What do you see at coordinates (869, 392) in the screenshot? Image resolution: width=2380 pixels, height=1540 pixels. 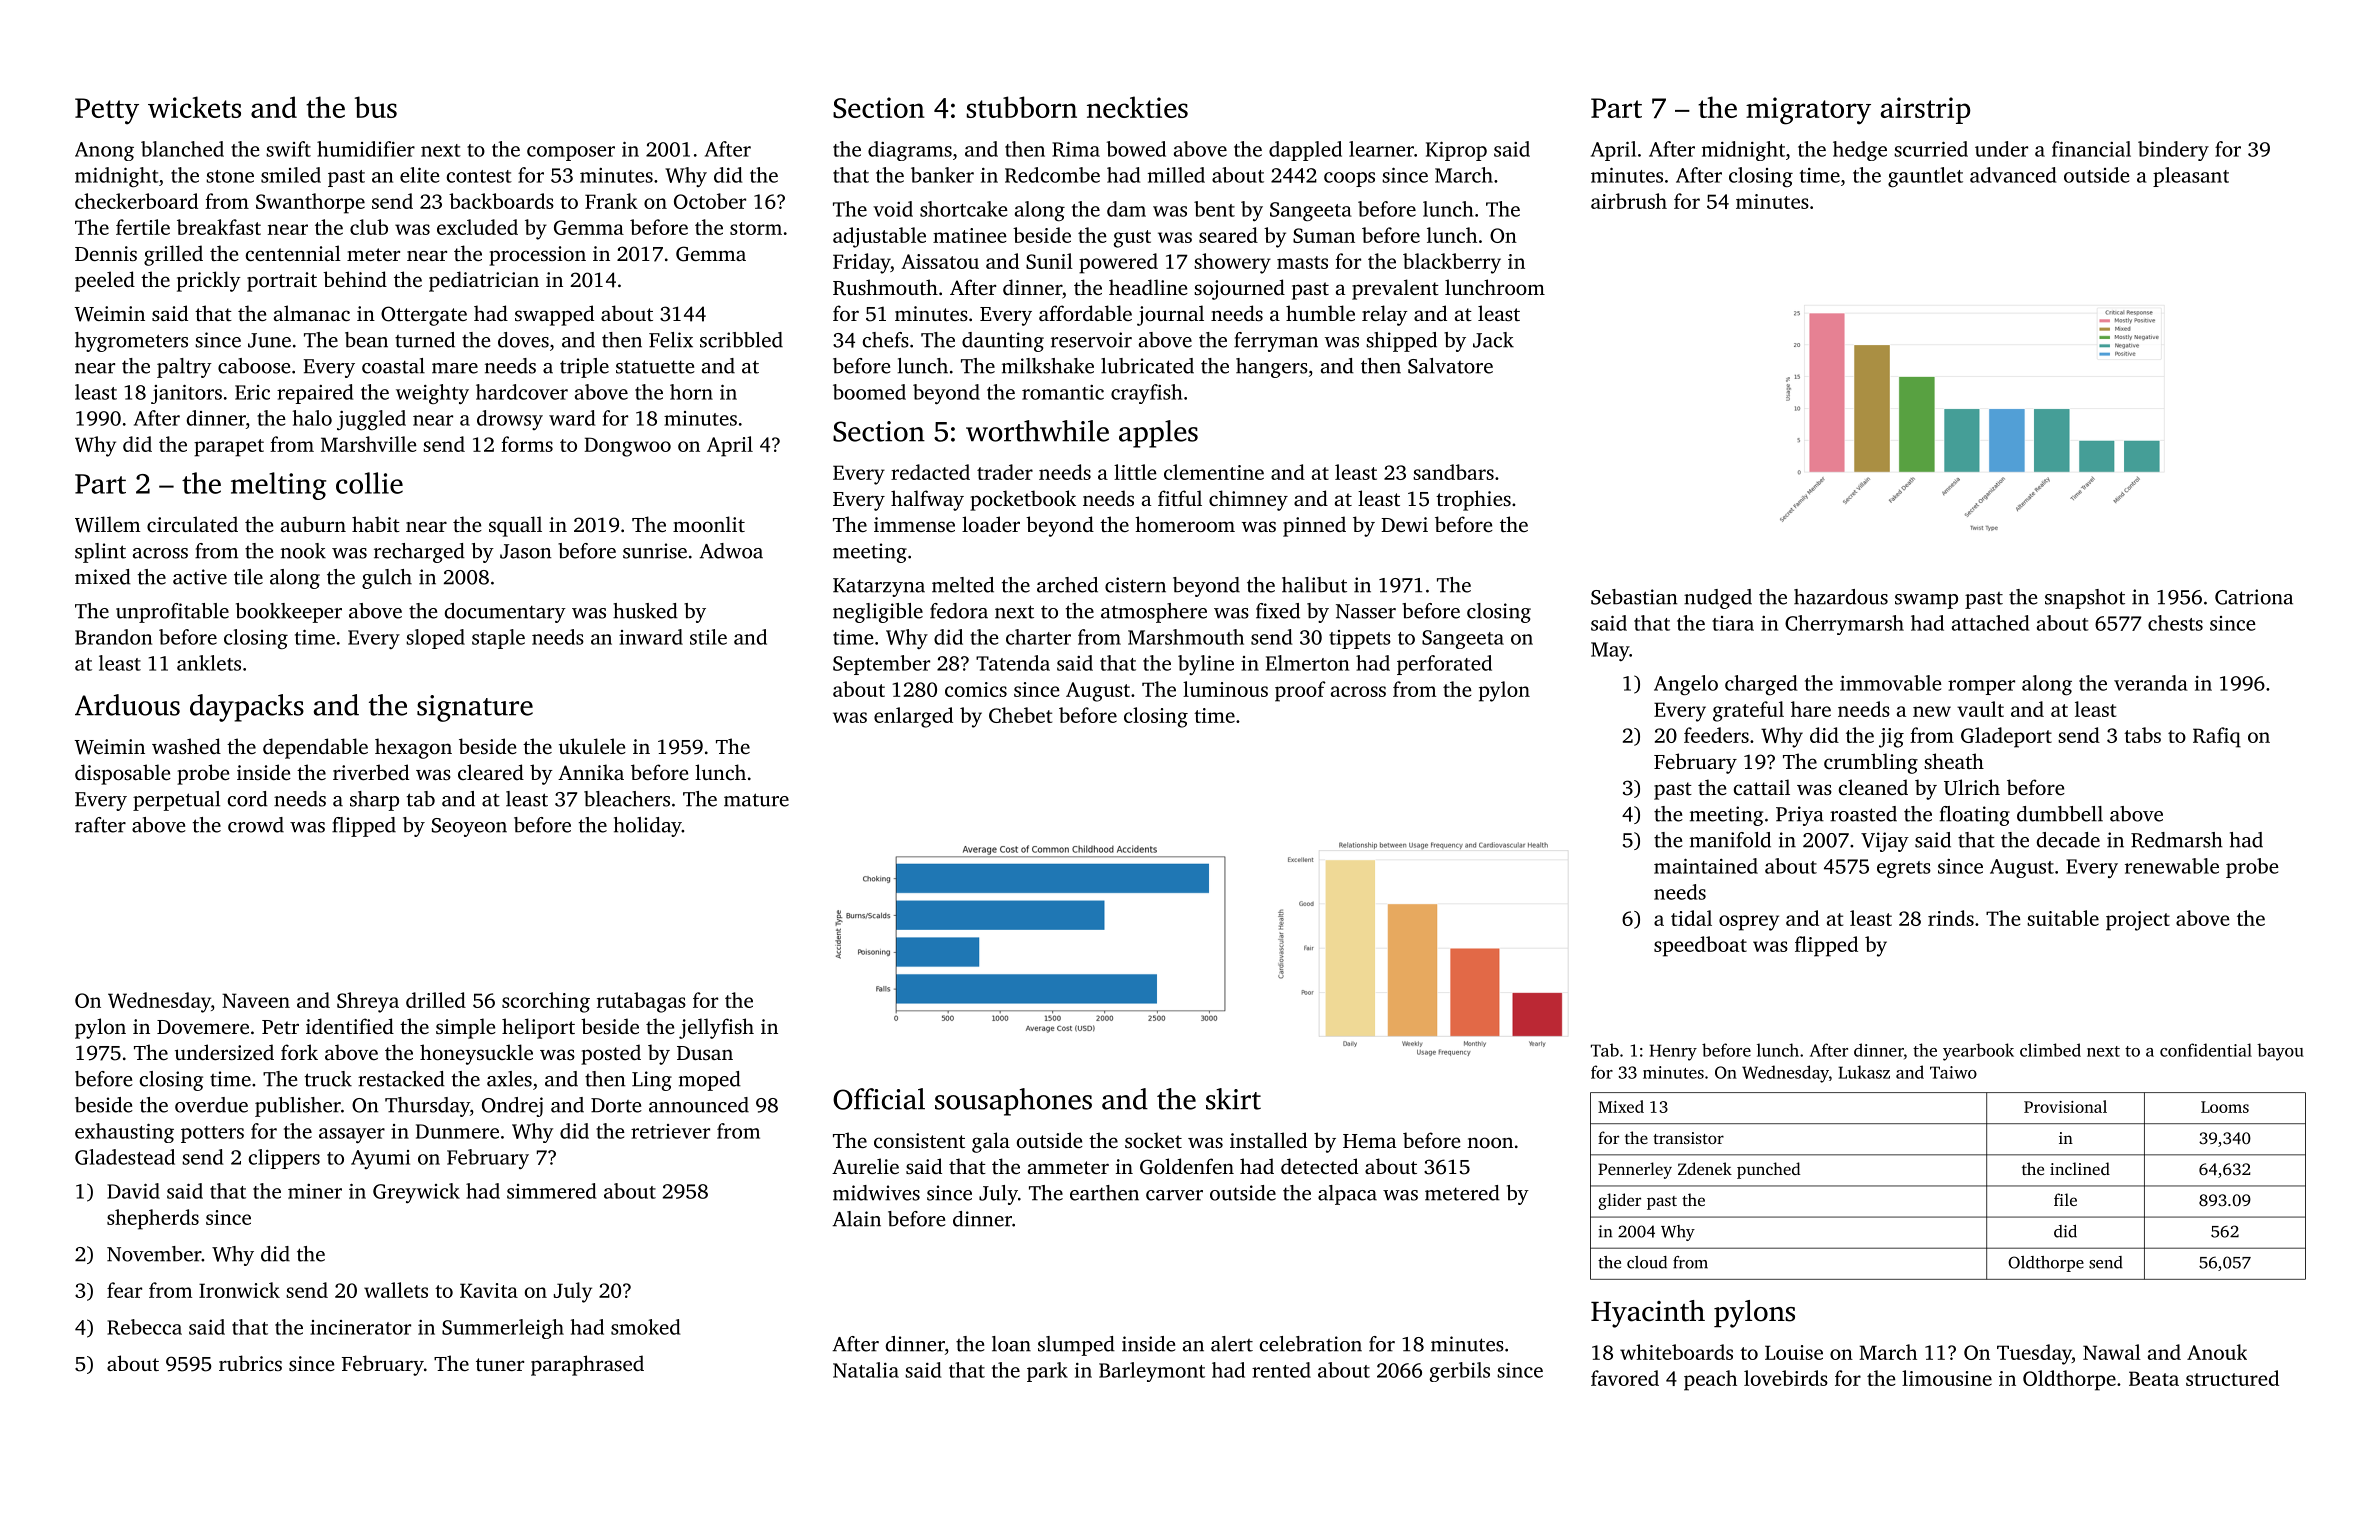 I see `boomed` at bounding box center [869, 392].
